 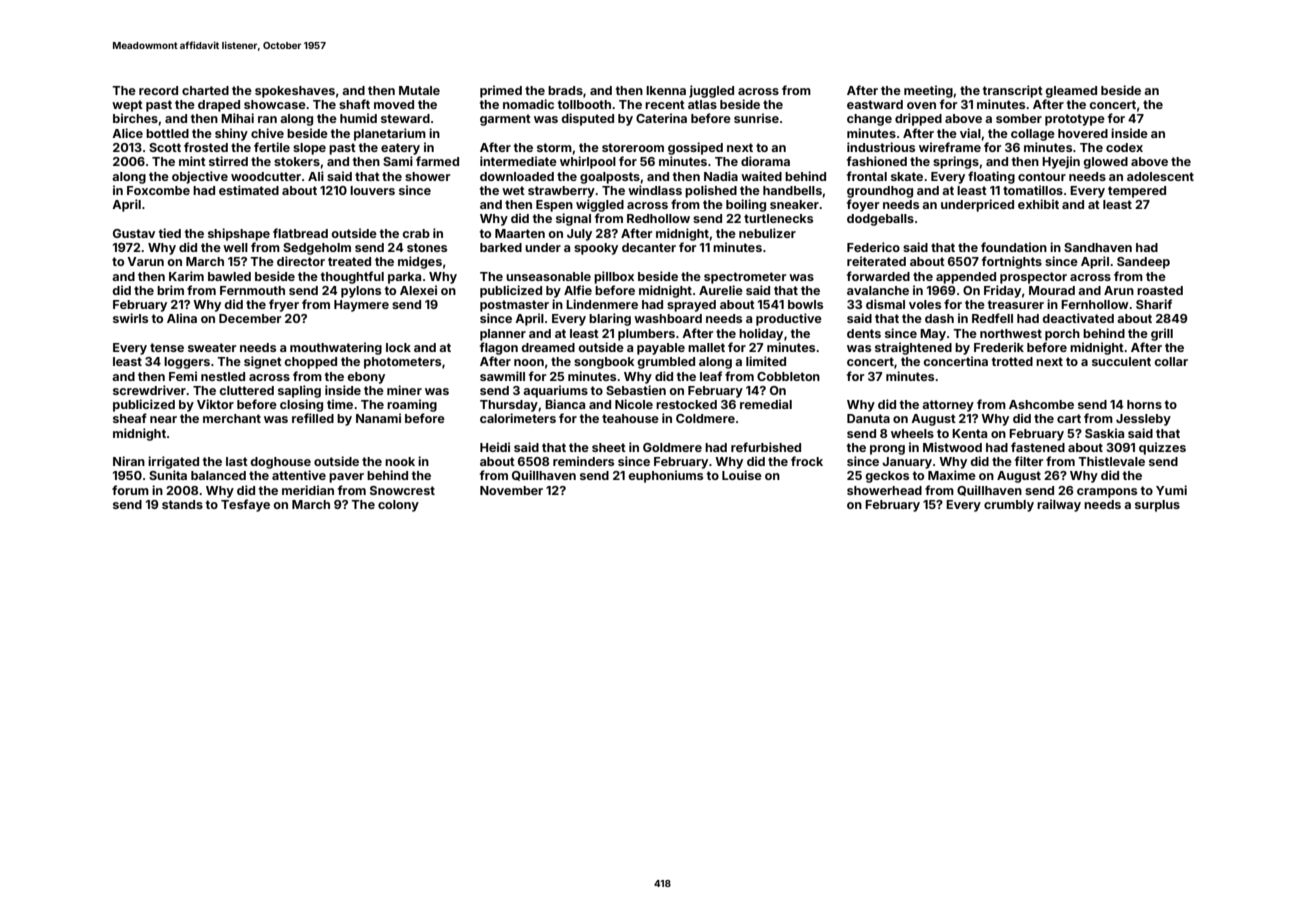 What do you see at coordinates (1157, 506) in the screenshot?
I see `surplus` at bounding box center [1157, 506].
